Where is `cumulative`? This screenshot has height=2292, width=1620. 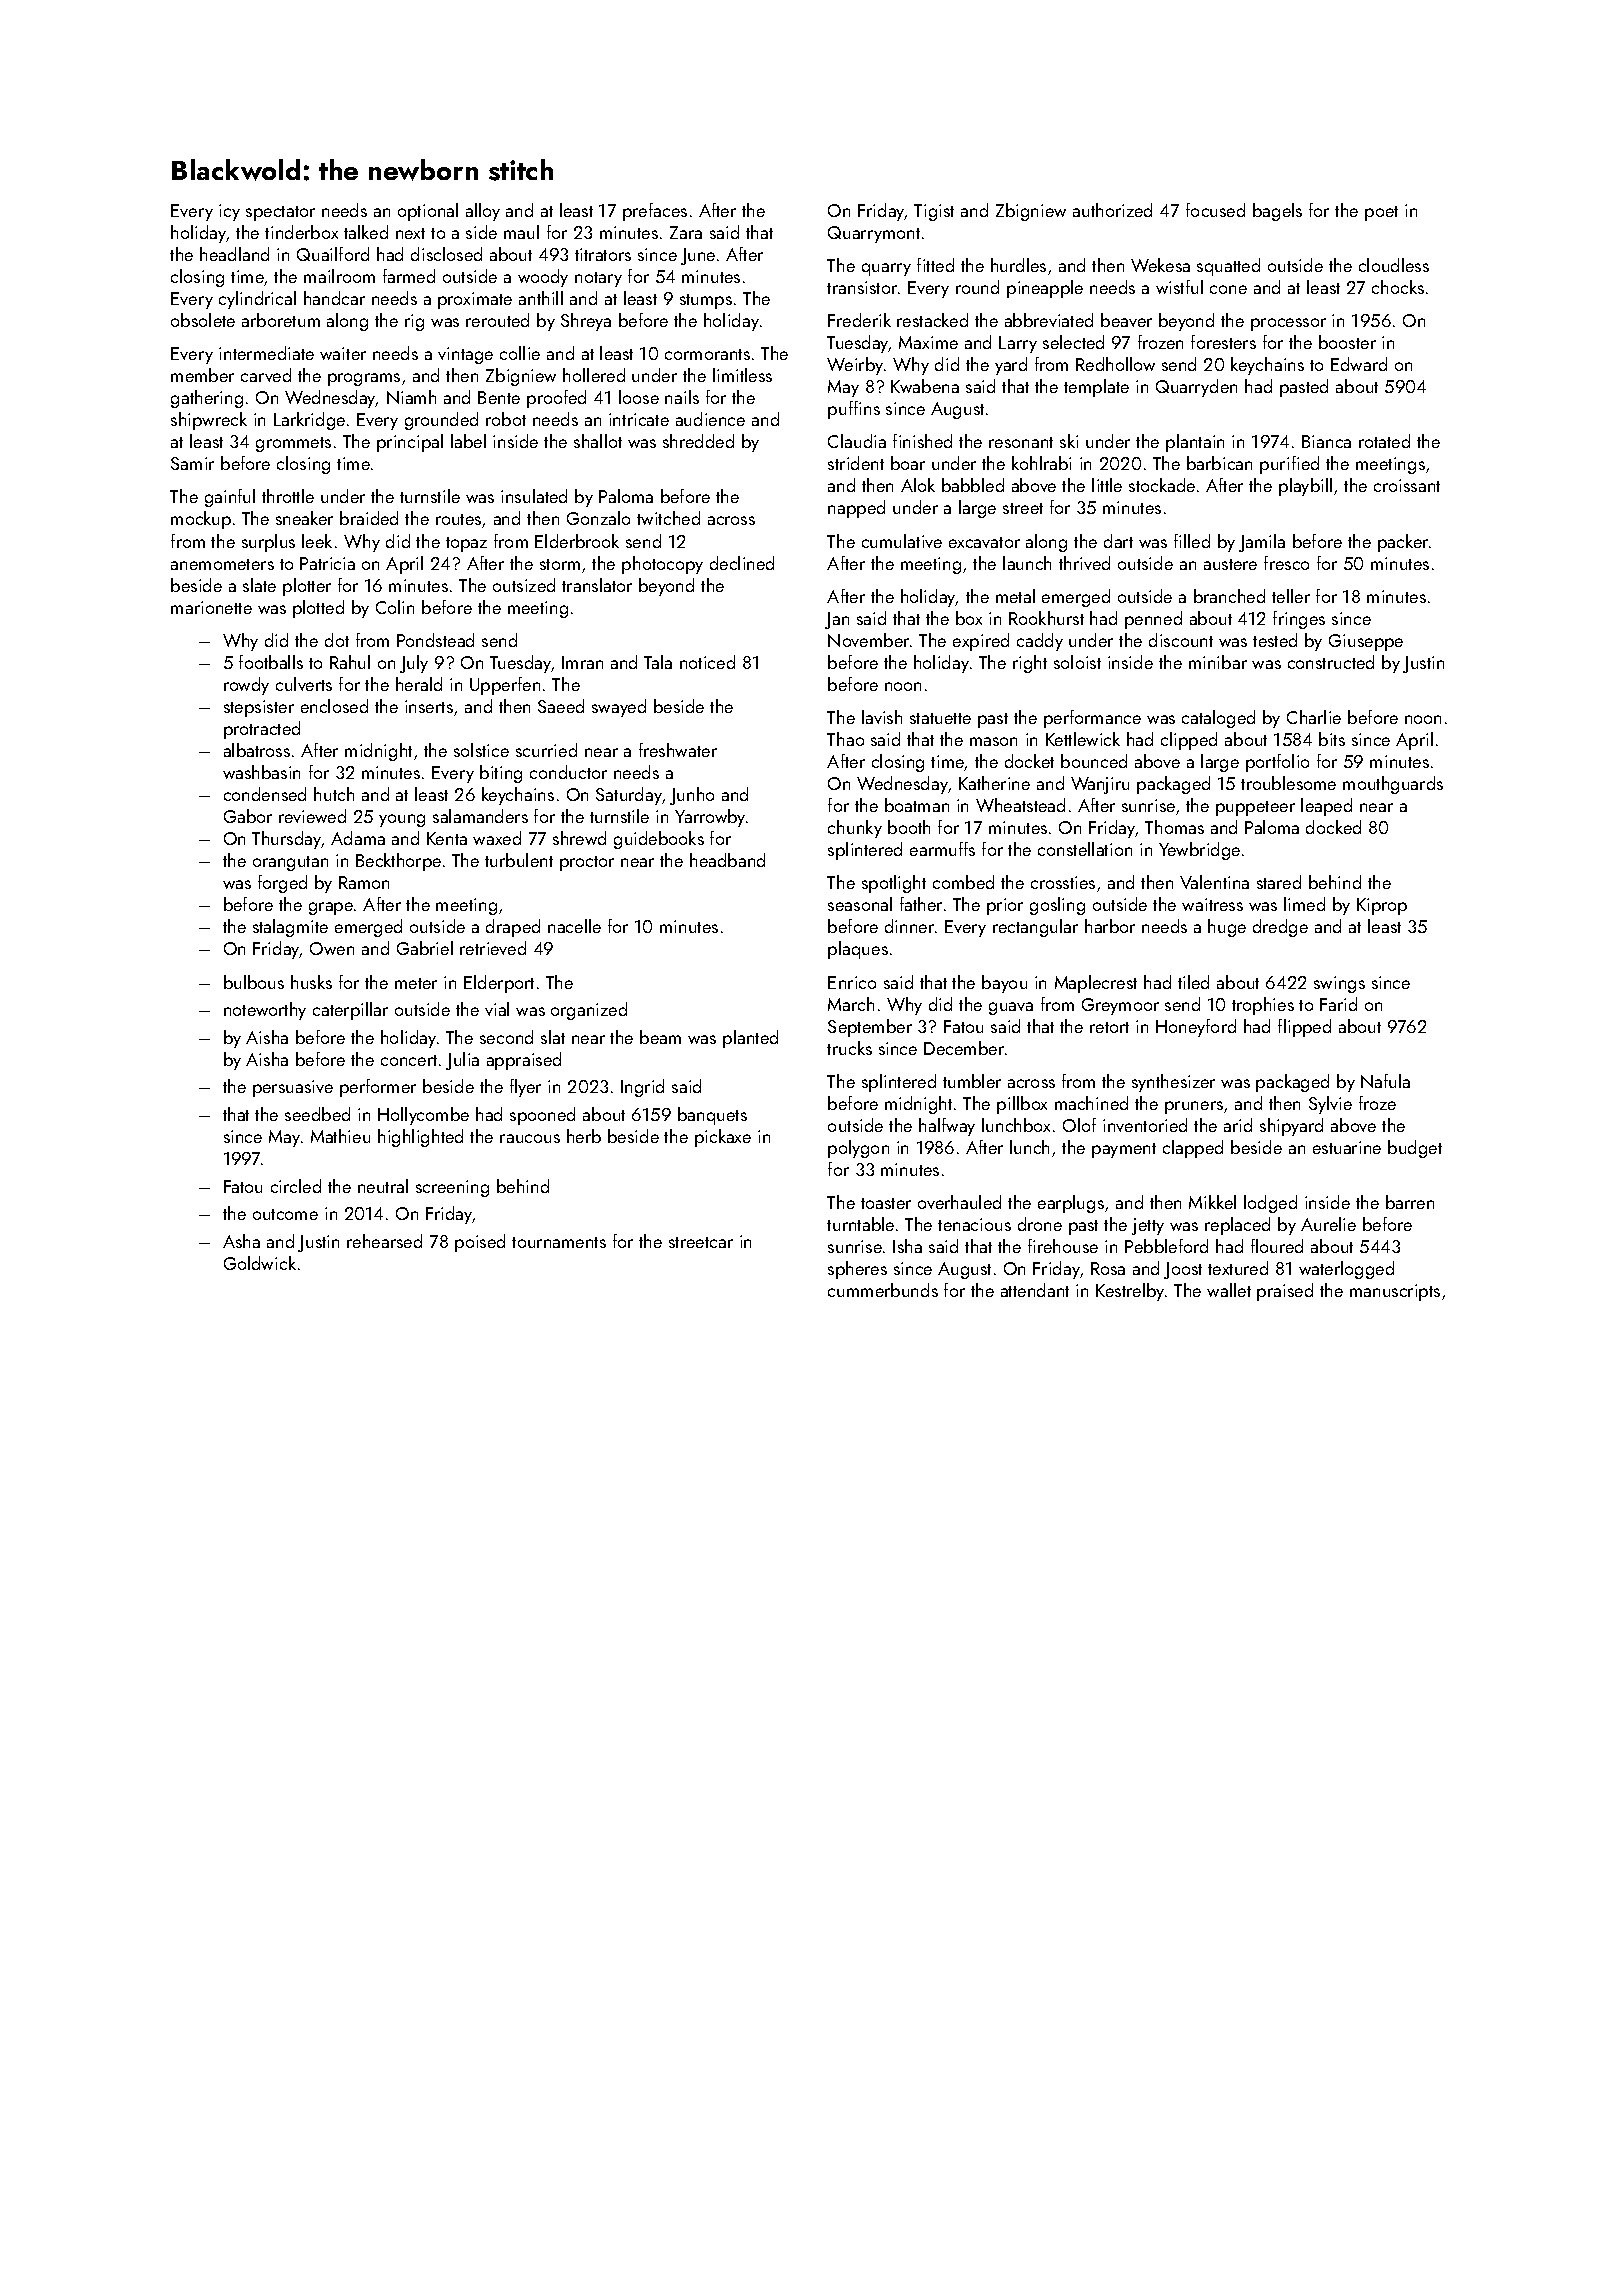 cumulative is located at coordinates (902, 541).
